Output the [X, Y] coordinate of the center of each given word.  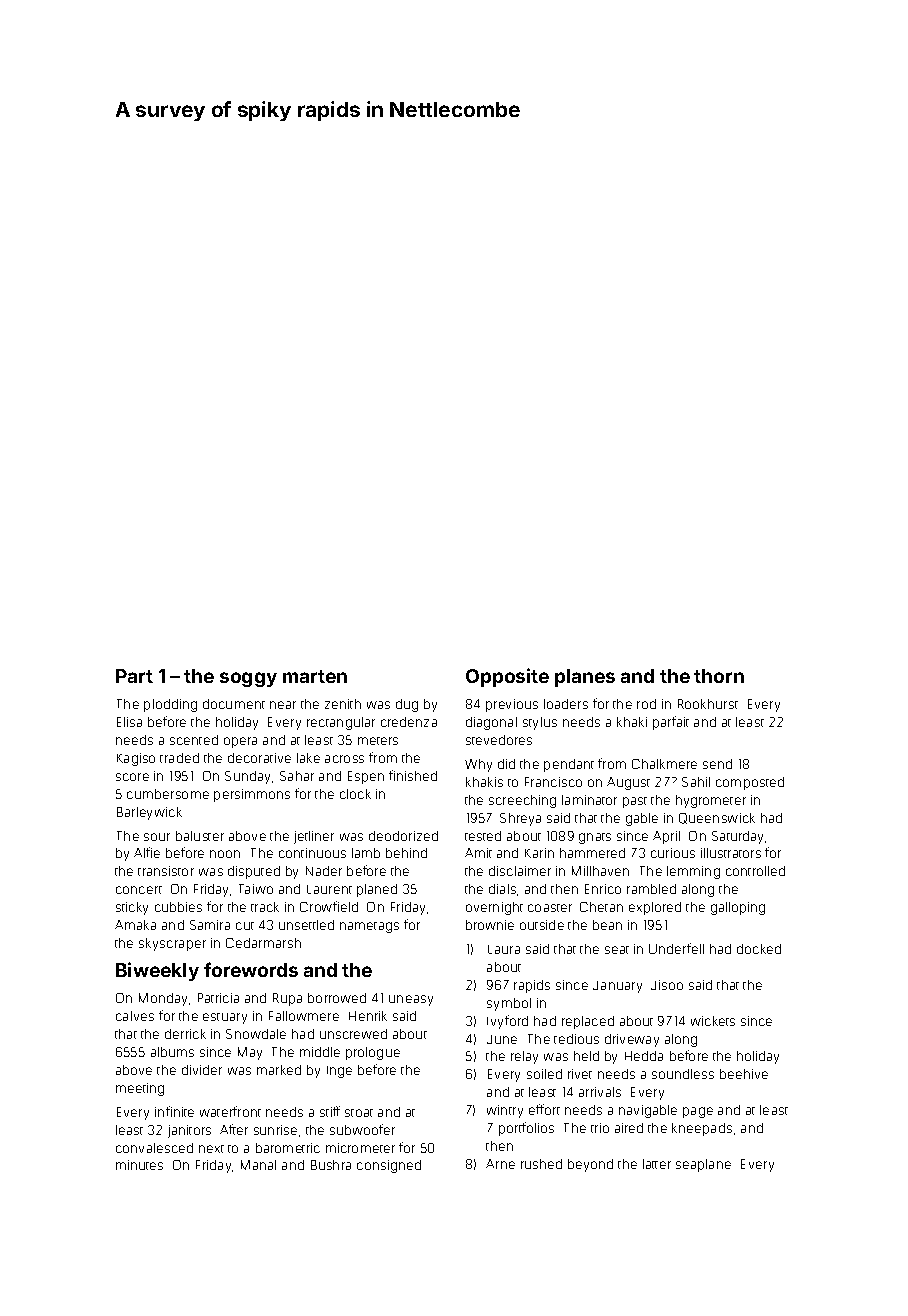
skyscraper [172, 944]
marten [315, 676]
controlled [755, 871]
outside [542, 925]
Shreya [520, 819]
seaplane [703, 1165]
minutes [139, 1165]
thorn [719, 676]
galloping [738, 908]
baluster [200, 836]
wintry [505, 1111]
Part [134, 676]
